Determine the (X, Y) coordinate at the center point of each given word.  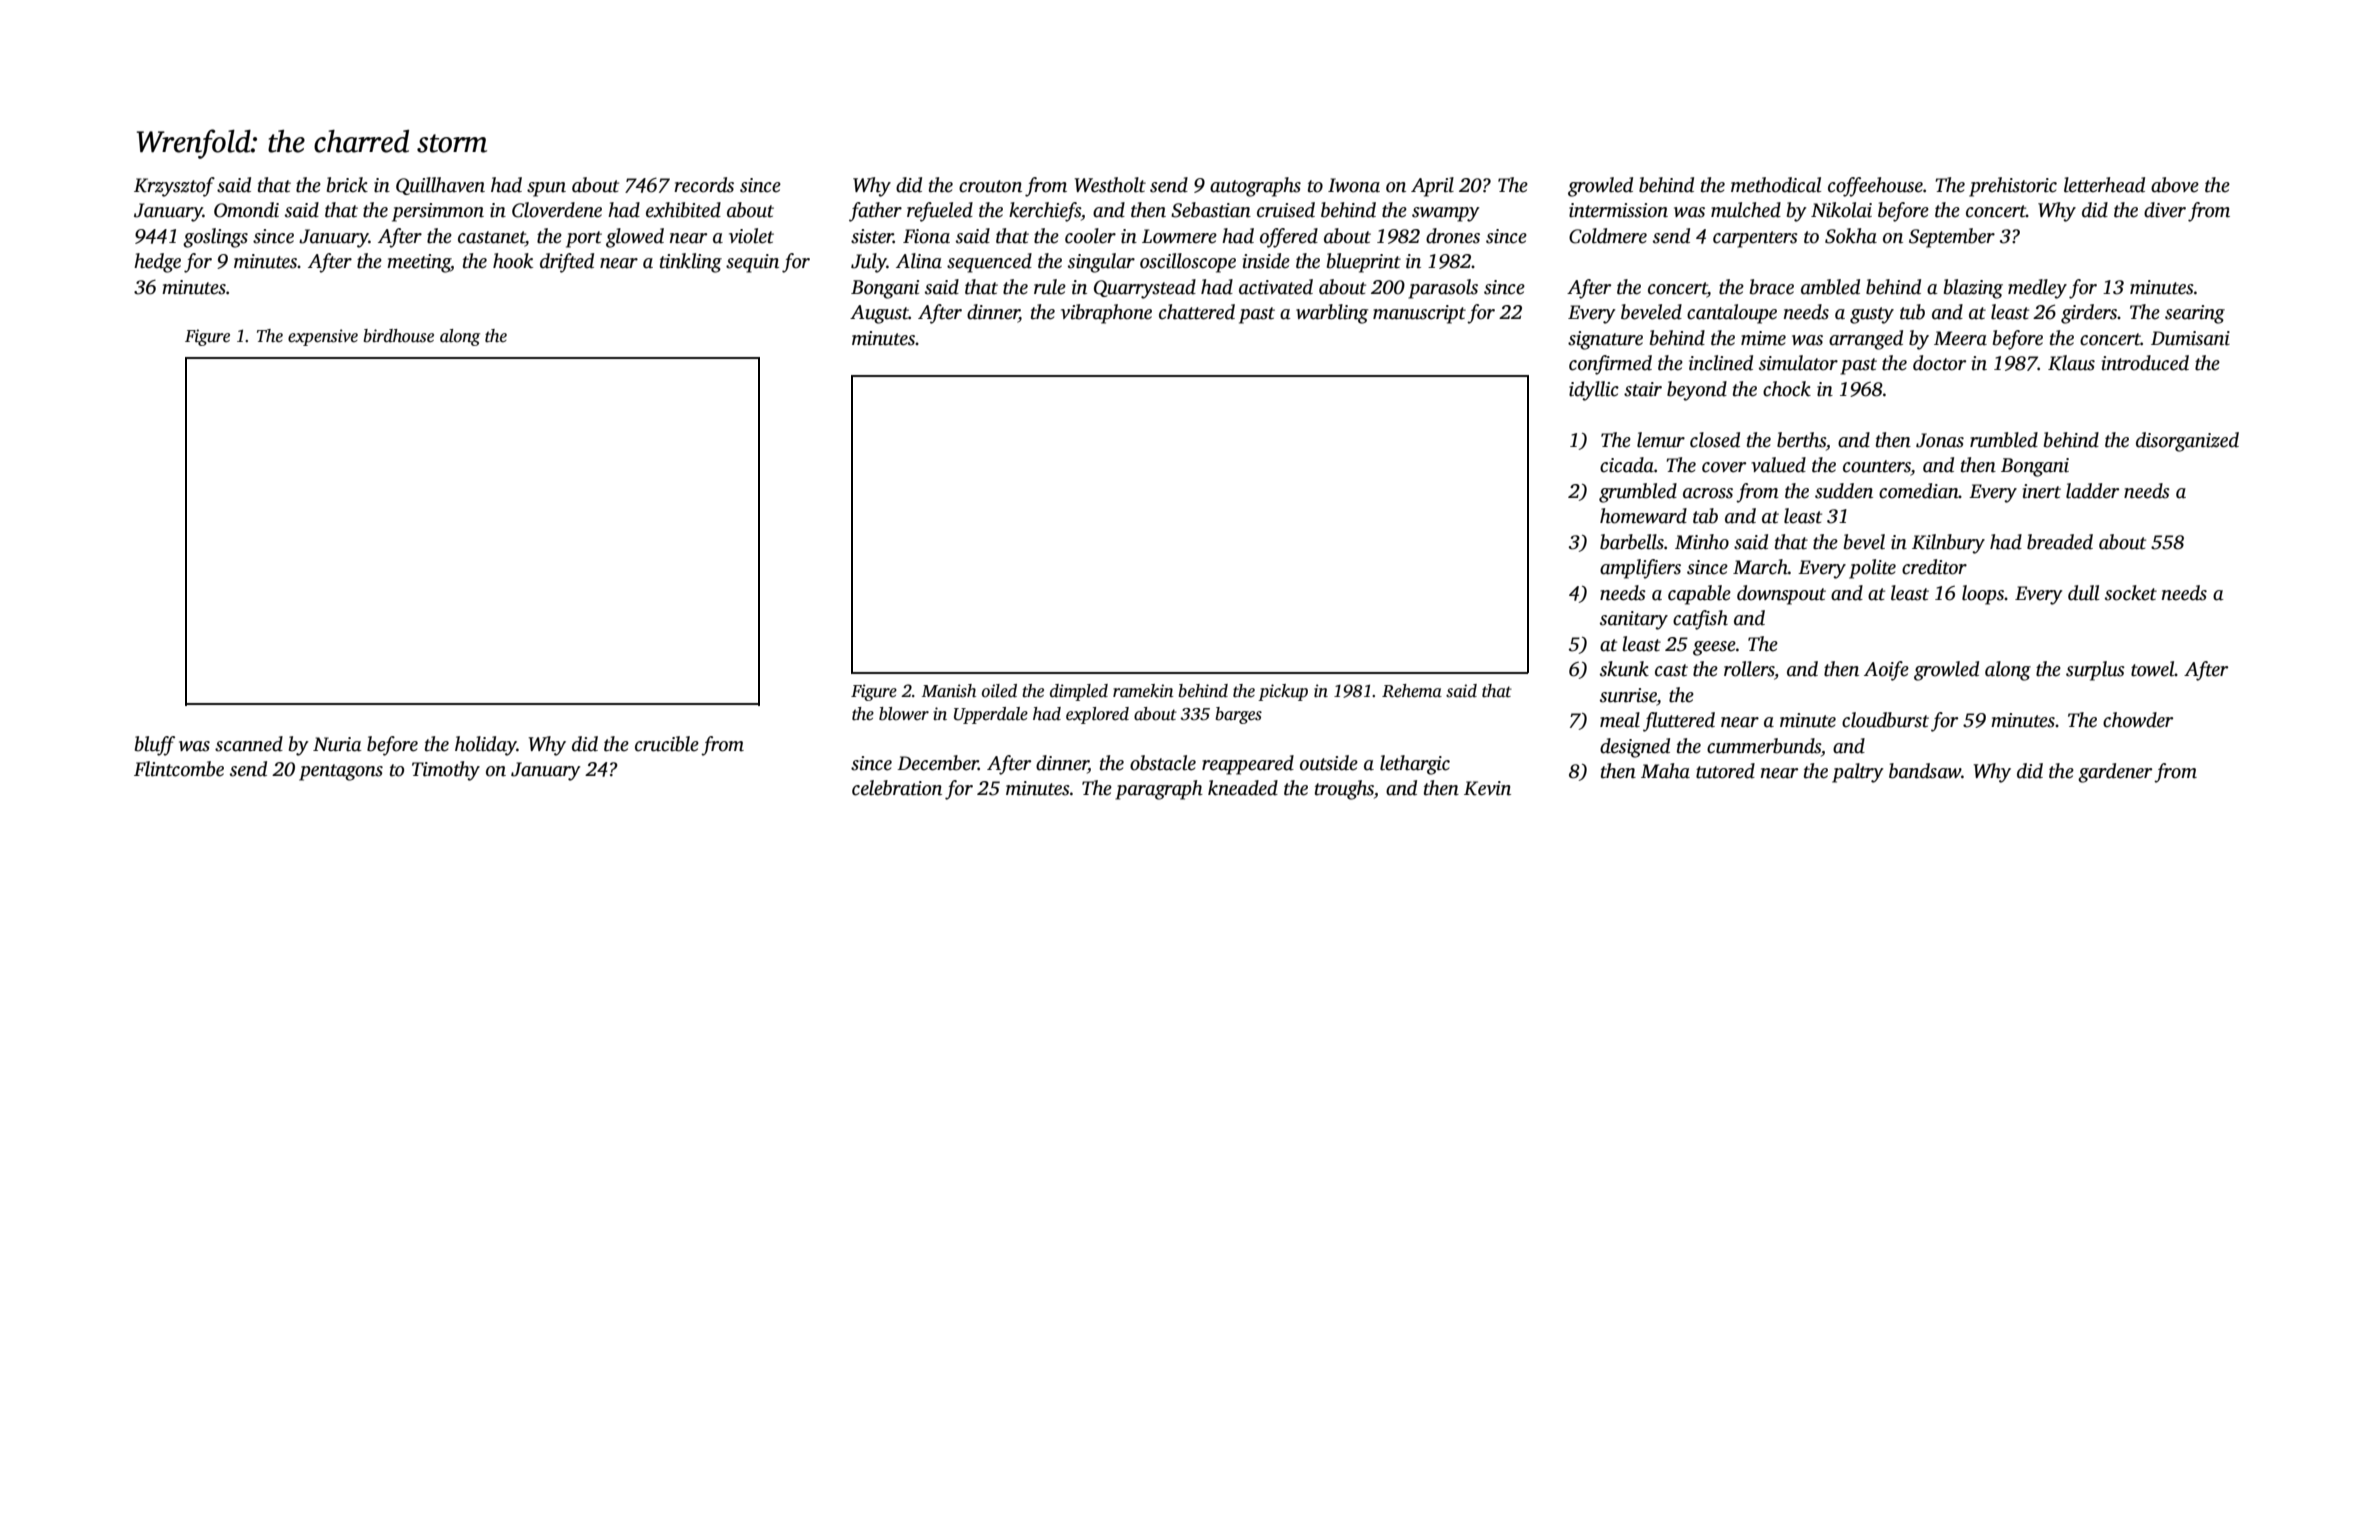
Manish (949, 691)
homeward (1643, 516)
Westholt (1110, 185)
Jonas (1940, 440)
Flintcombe (179, 769)
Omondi (246, 210)
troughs (1344, 790)
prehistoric (2013, 187)
